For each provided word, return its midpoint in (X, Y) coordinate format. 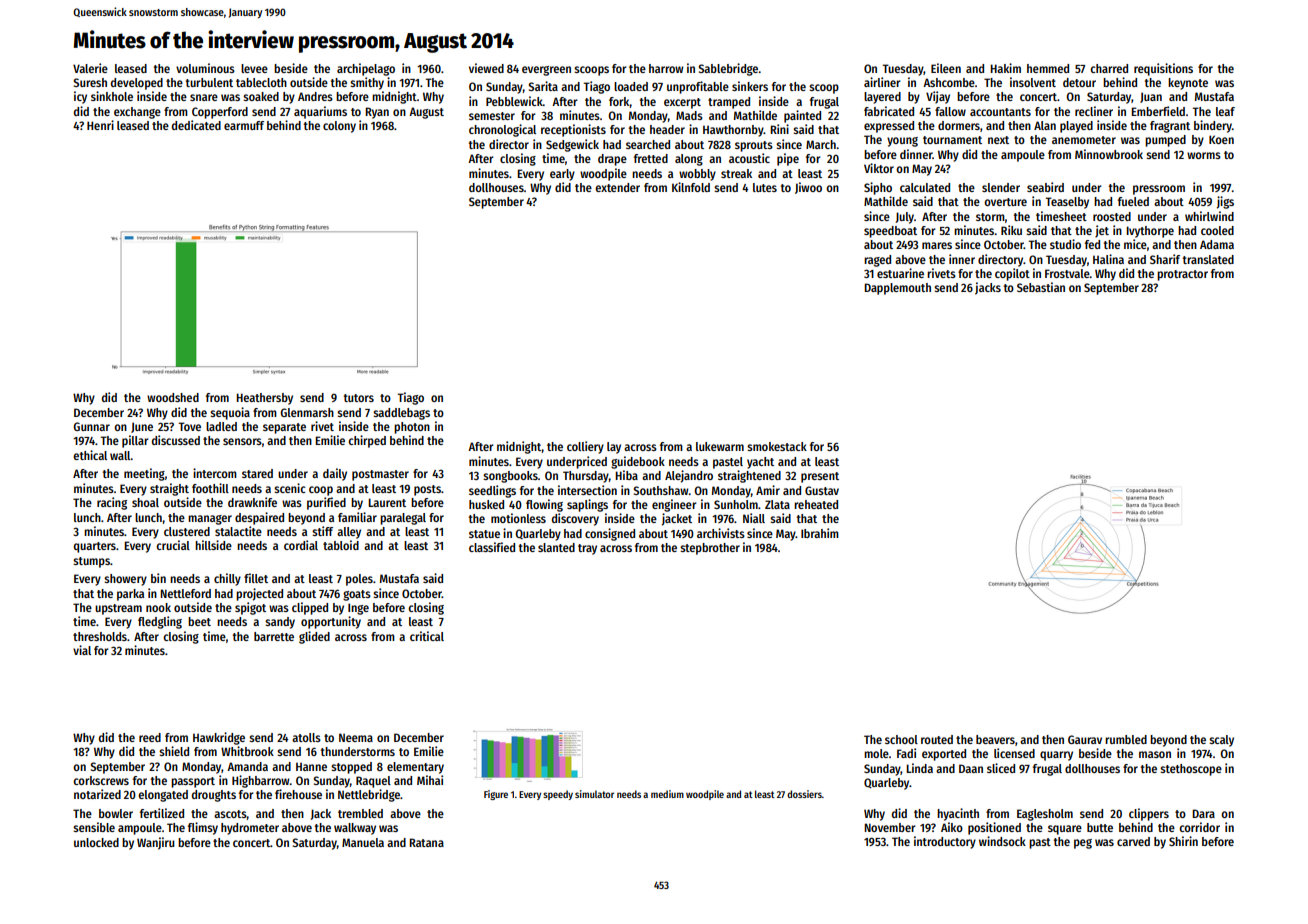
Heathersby (264, 399)
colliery (585, 447)
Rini (779, 129)
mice (1135, 244)
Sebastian (1041, 287)
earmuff (244, 125)
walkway (355, 829)
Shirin (1183, 841)
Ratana (426, 842)
